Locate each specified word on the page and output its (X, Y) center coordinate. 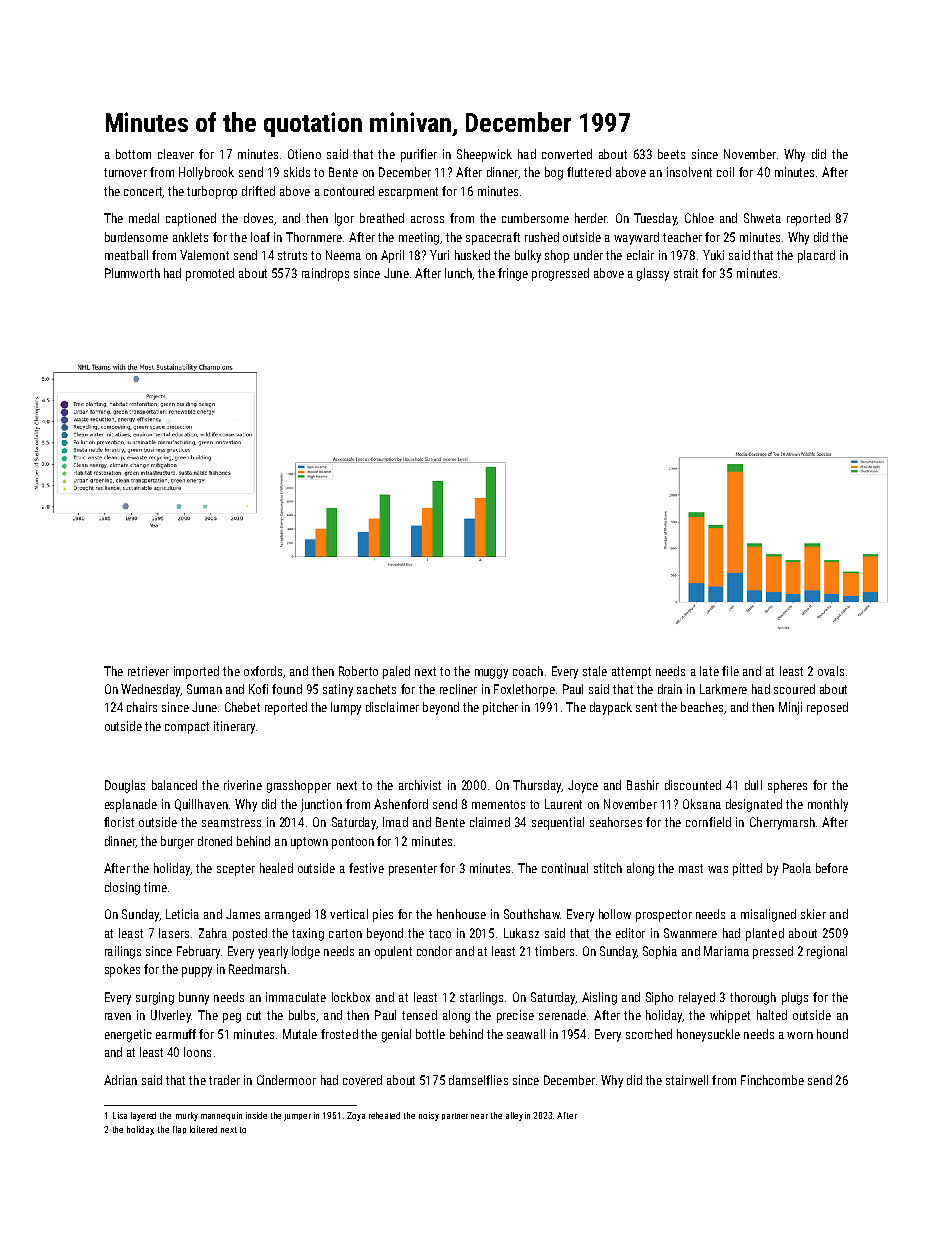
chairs (142, 707)
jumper (297, 1117)
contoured (349, 191)
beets (671, 154)
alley (514, 1116)
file (730, 671)
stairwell (687, 1080)
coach (528, 671)
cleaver (176, 154)
